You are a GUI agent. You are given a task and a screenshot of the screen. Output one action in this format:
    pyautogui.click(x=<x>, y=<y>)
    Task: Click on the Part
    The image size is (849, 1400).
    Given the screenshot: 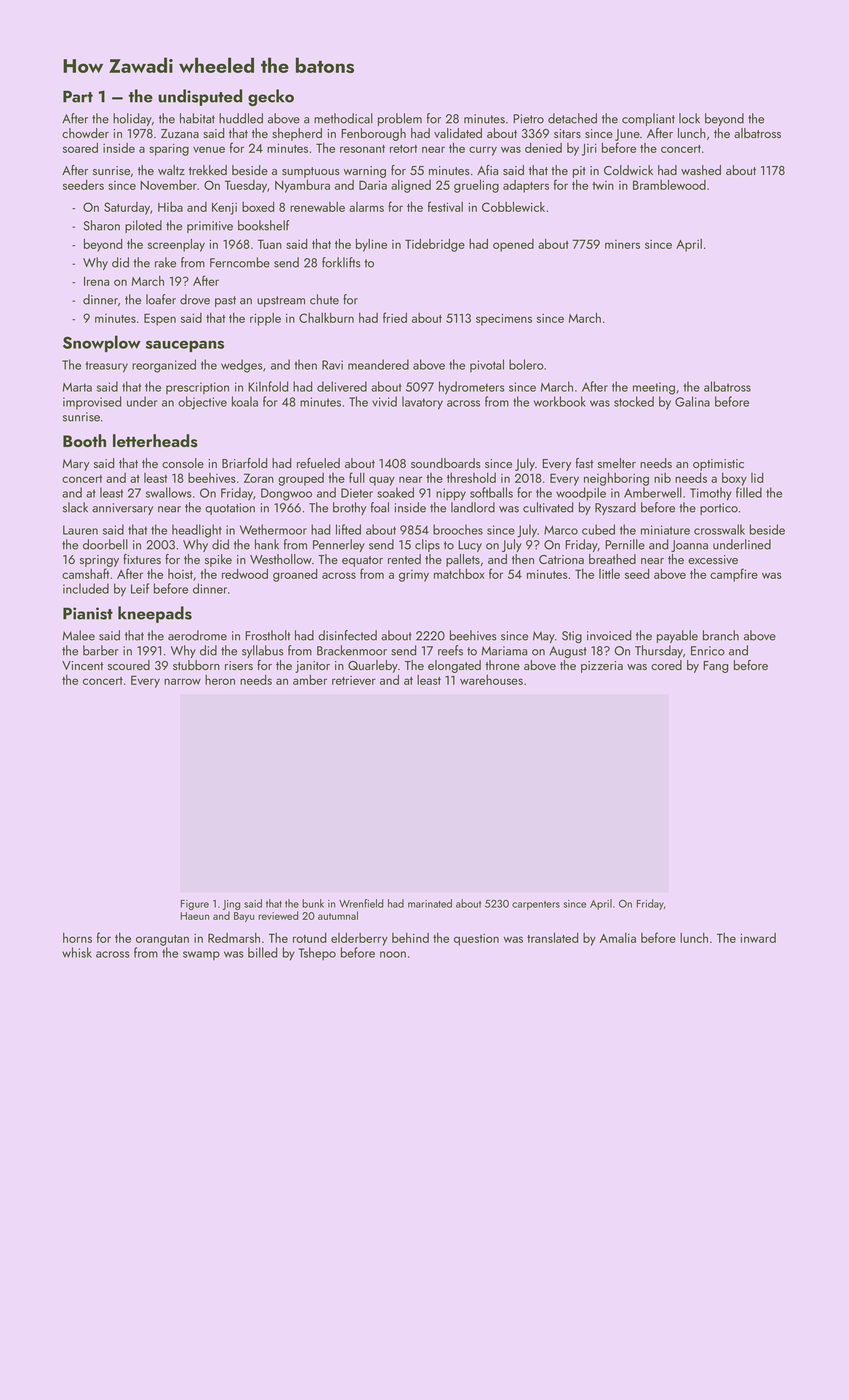 What is the action you would take?
    pyautogui.click(x=78, y=96)
